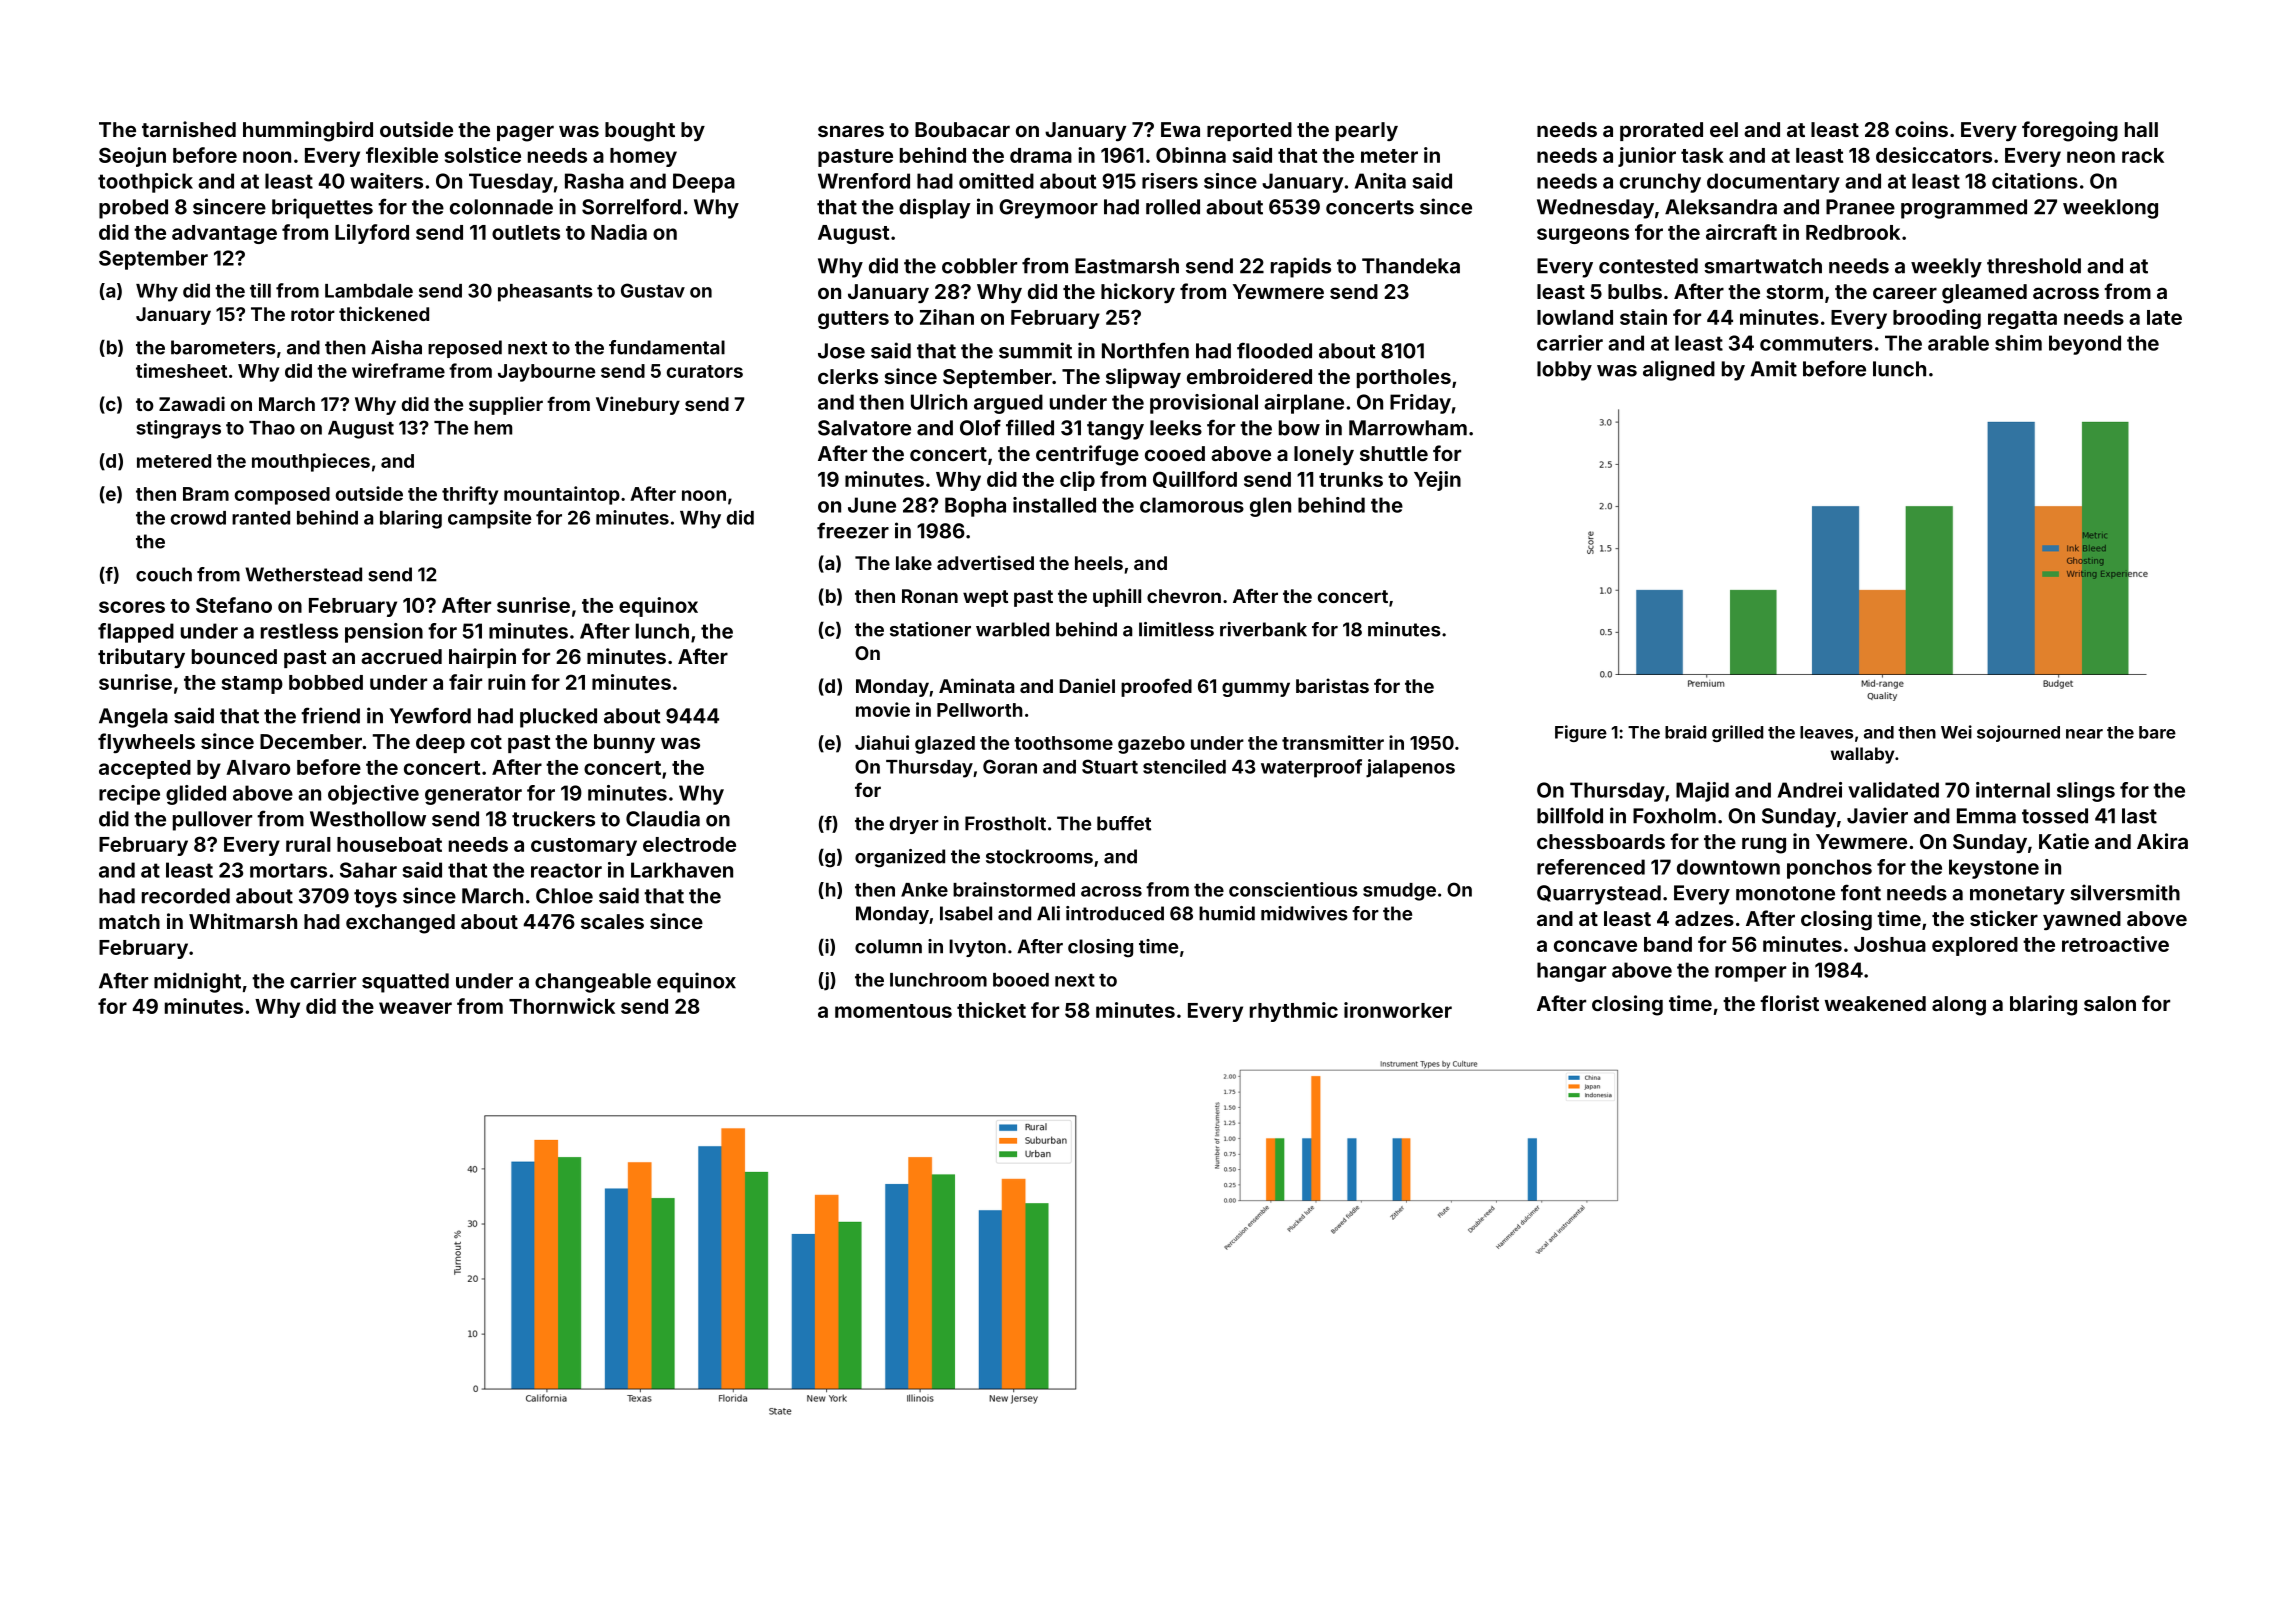  I want to click on toys, so click(375, 898).
